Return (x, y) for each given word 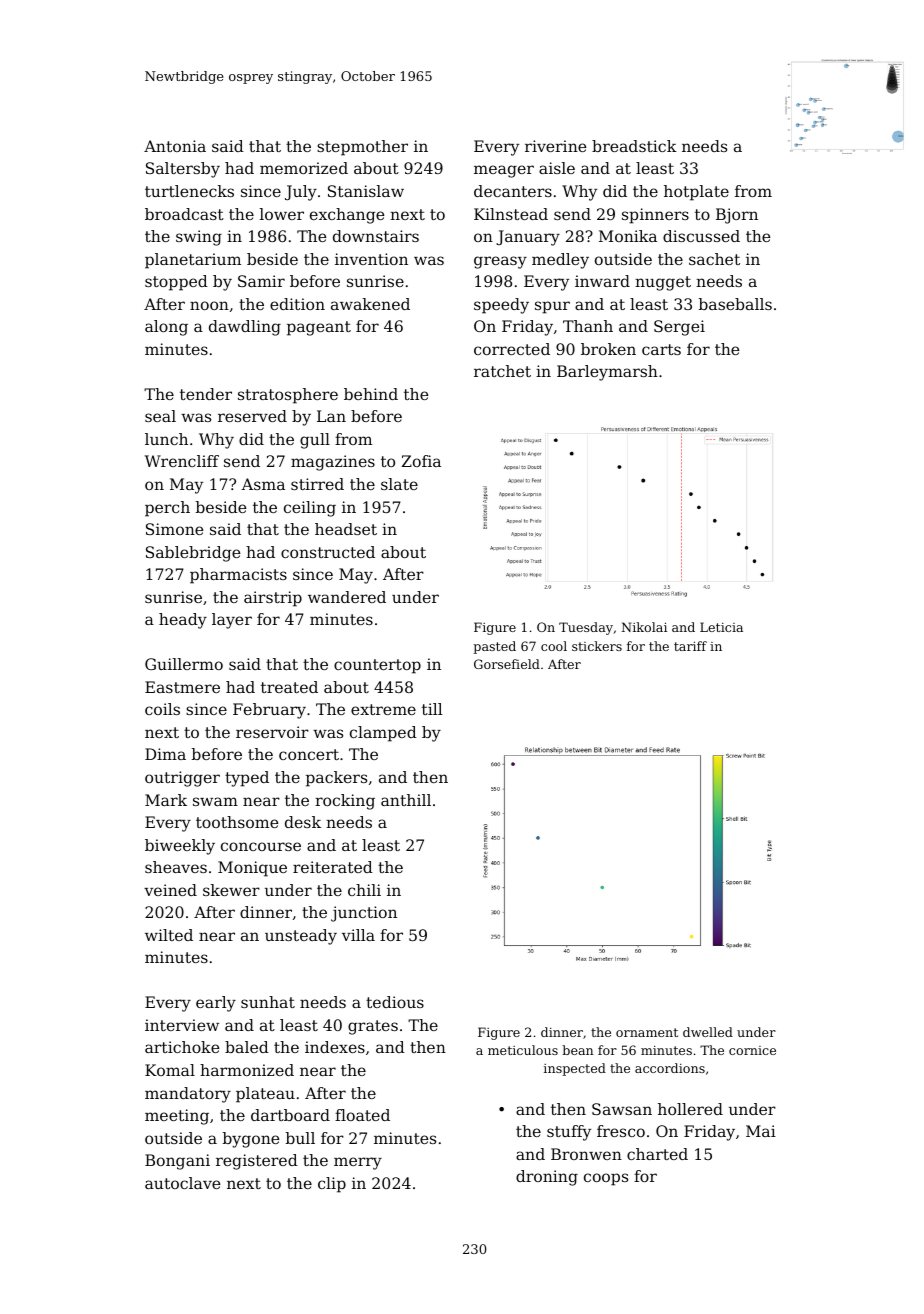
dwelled (708, 1032)
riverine (555, 146)
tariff (690, 646)
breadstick (634, 146)
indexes (335, 1047)
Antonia (175, 146)
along (166, 328)
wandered (347, 597)
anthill (406, 800)
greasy (500, 262)
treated (289, 687)
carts (661, 349)
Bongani (177, 1162)
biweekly (180, 847)
